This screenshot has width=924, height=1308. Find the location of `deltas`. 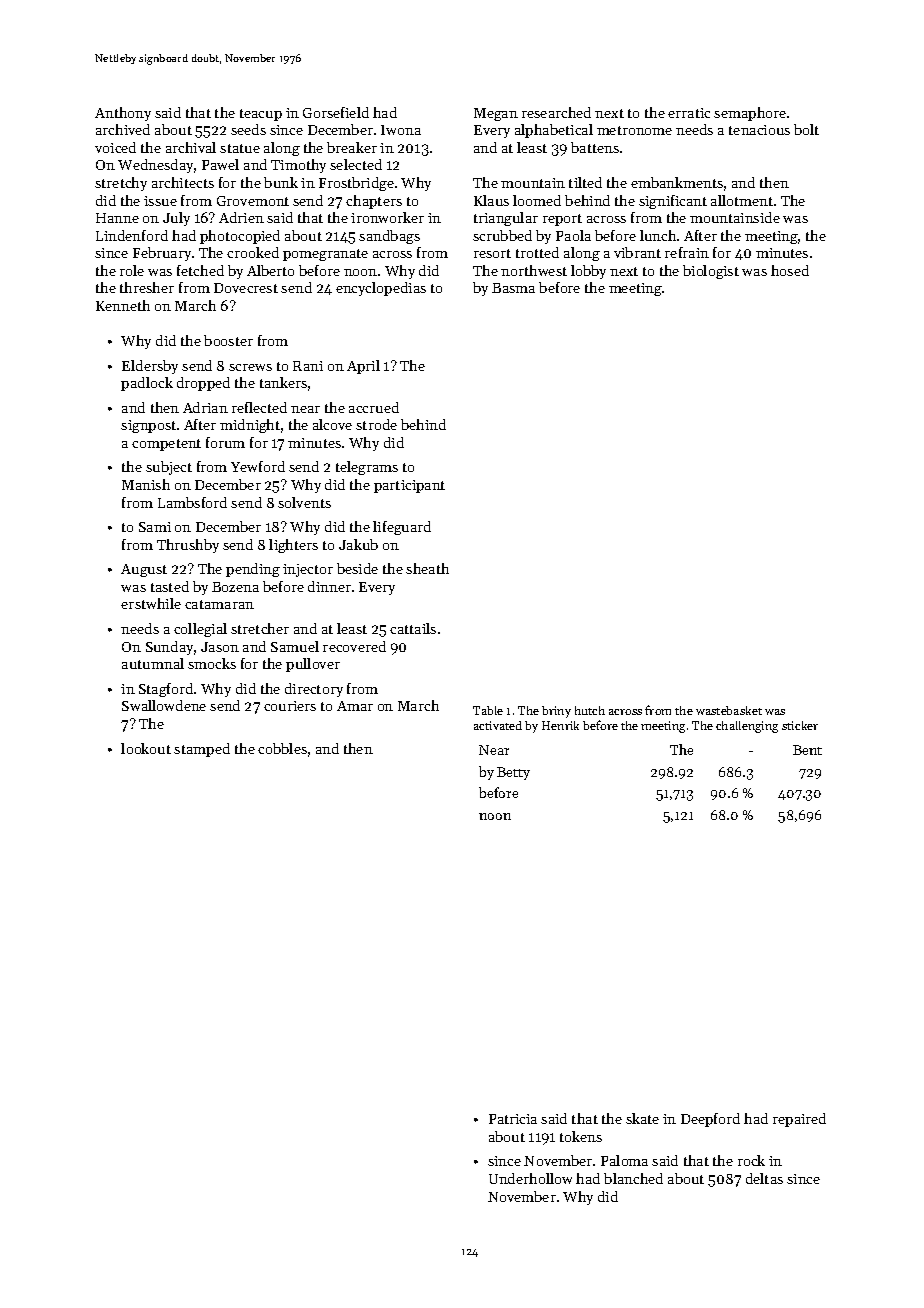

deltas is located at coordinates (764, 1178).
